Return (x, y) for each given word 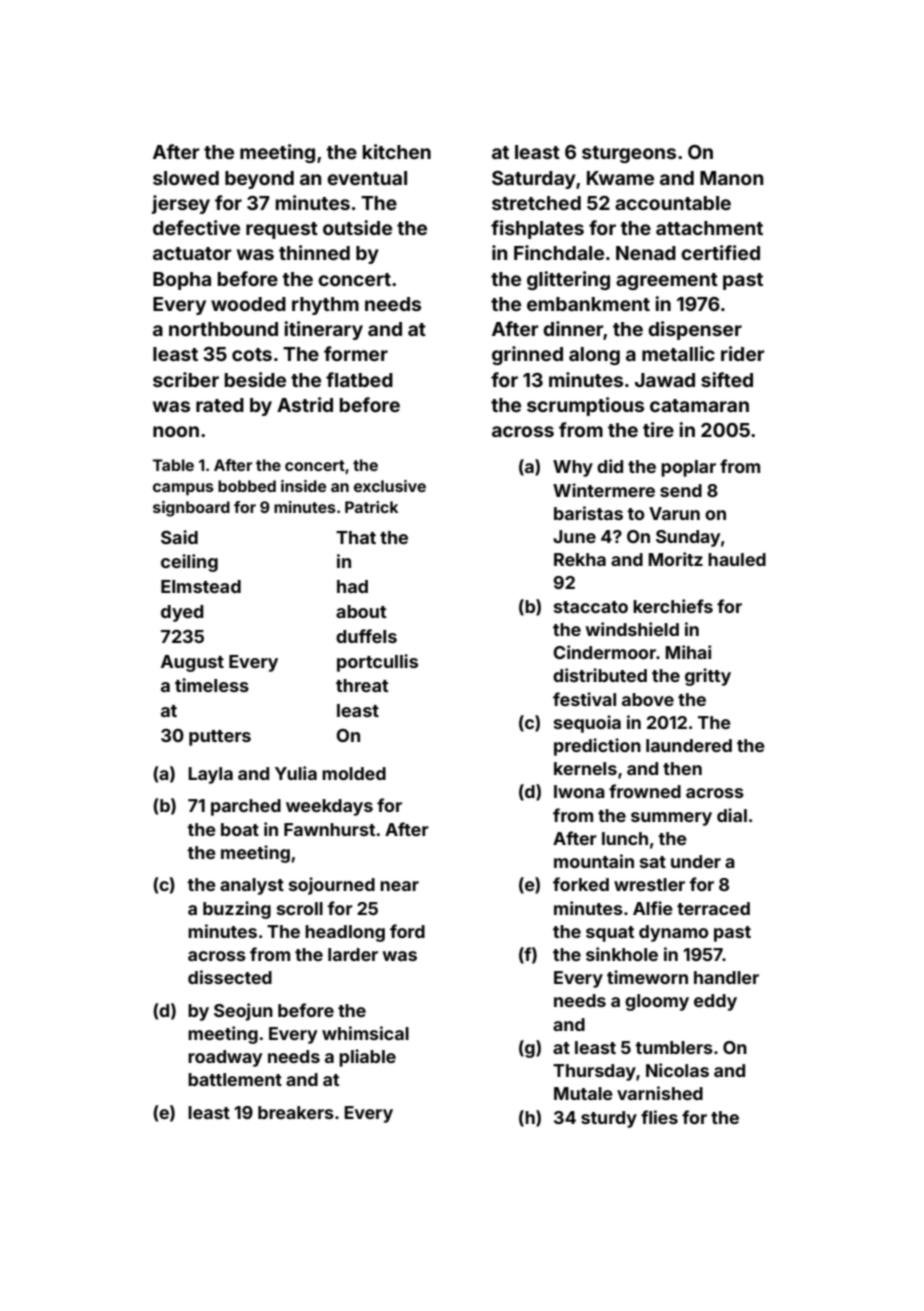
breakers (296, 1112)
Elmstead (201, 586)
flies (659, 1117)
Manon (731, 178)
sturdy (609, 1119)
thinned (314, 252)
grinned (527, 355)
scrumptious (585, 406)
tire (658, 429)
